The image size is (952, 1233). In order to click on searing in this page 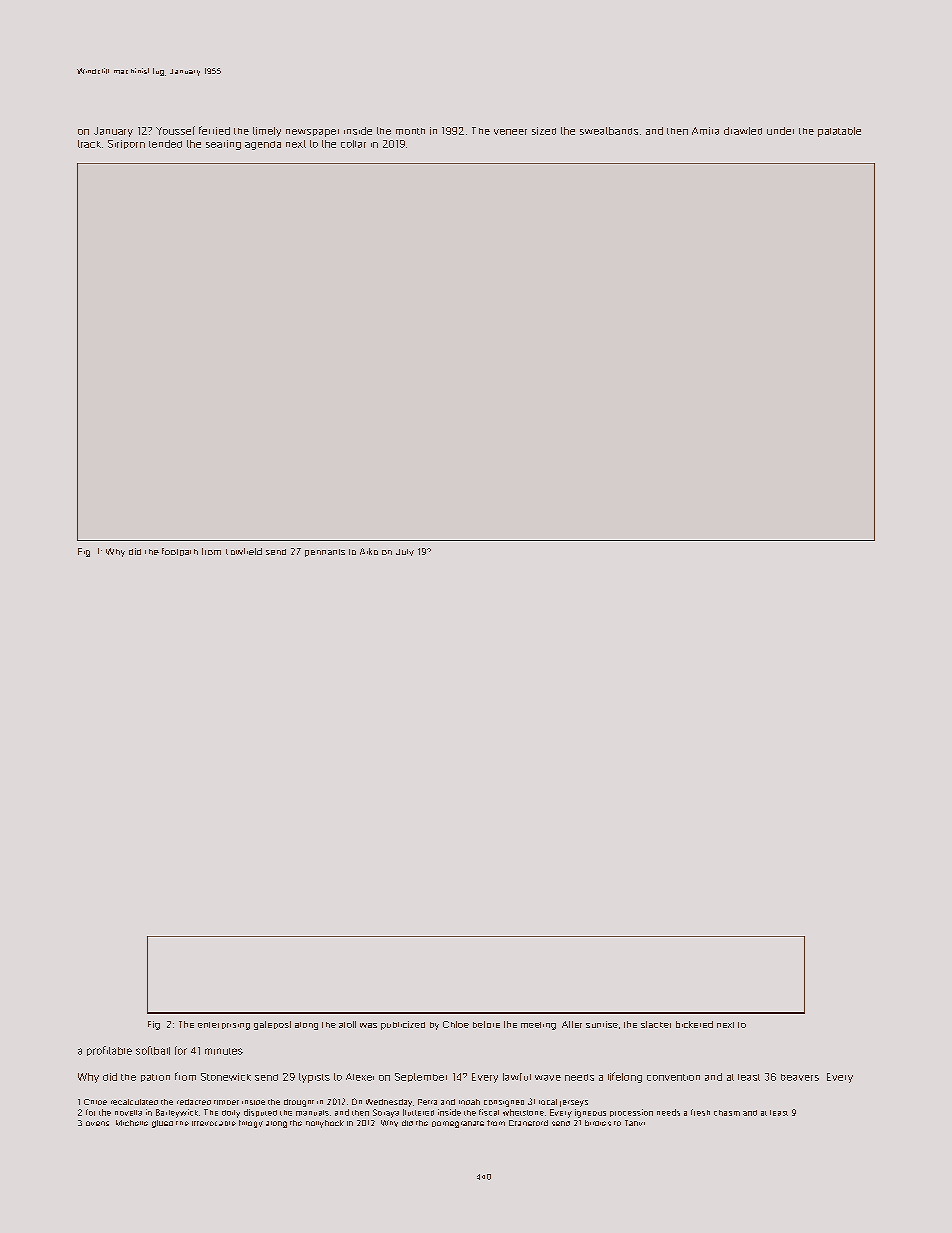, I will do `click(223, 145)`.
